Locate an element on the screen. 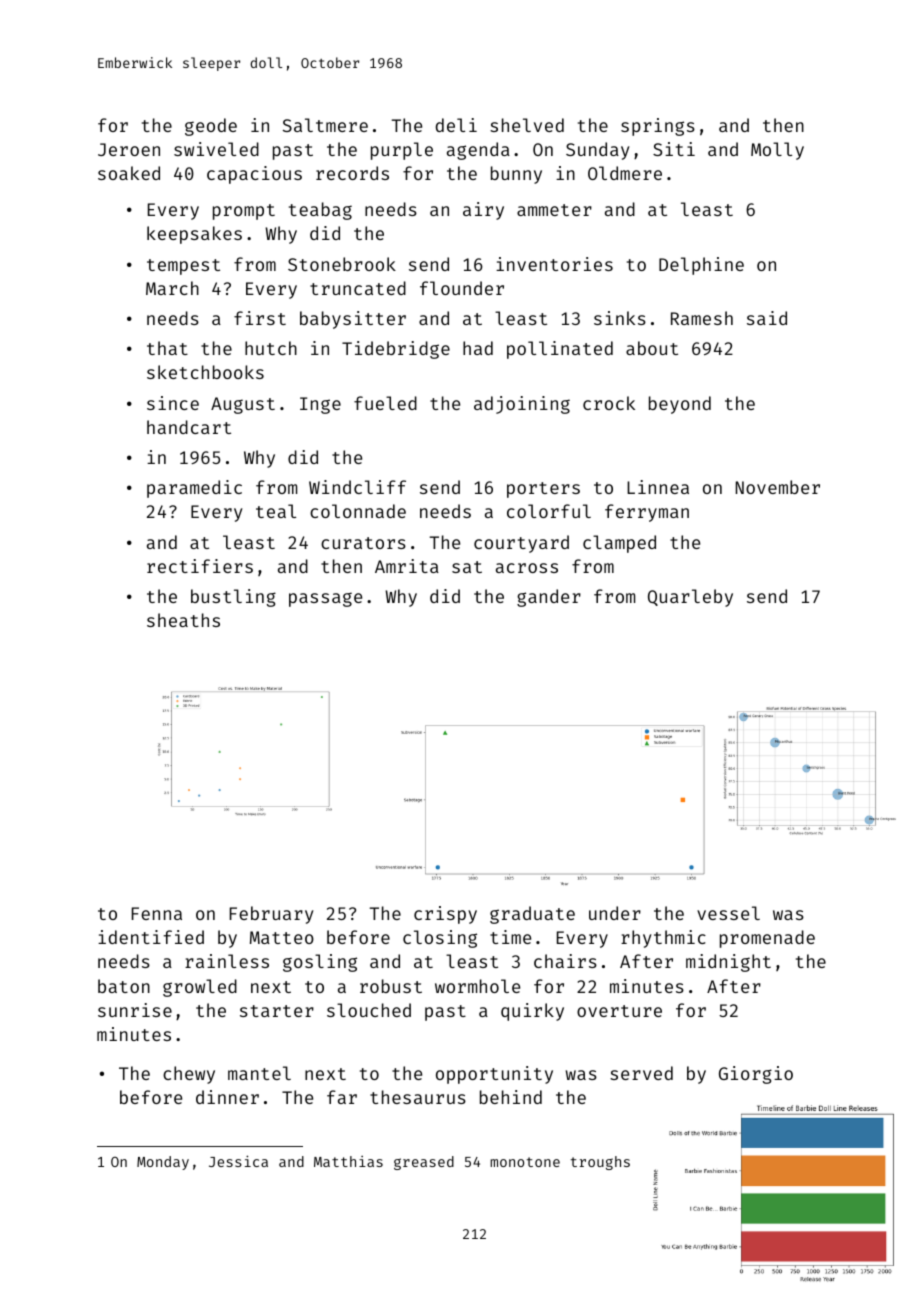 This screenshot has width=924, height=1311. troughs is located at coordinates (600, 1163).
